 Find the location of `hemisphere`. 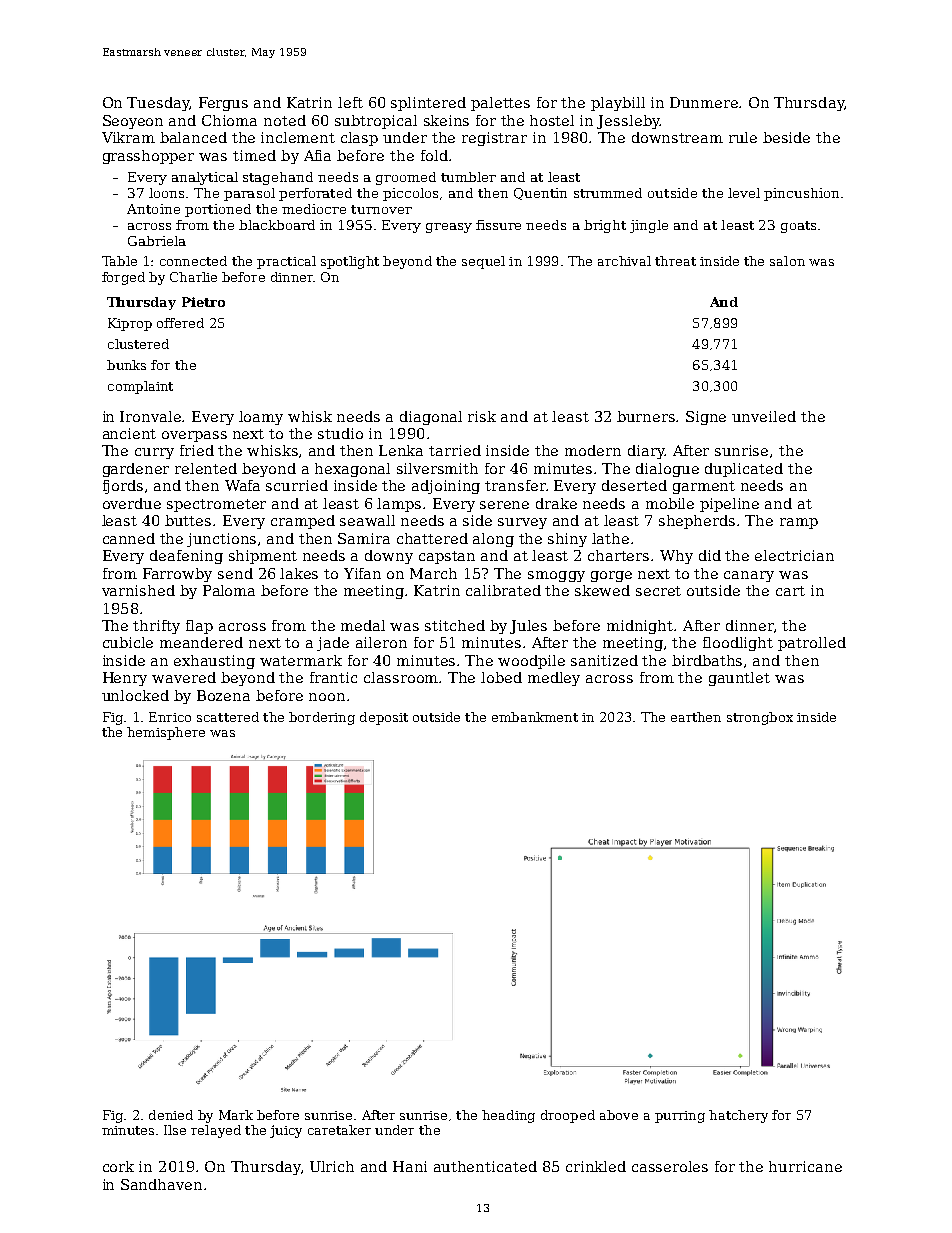

hemisphere is located at coordinates (166, 733).
